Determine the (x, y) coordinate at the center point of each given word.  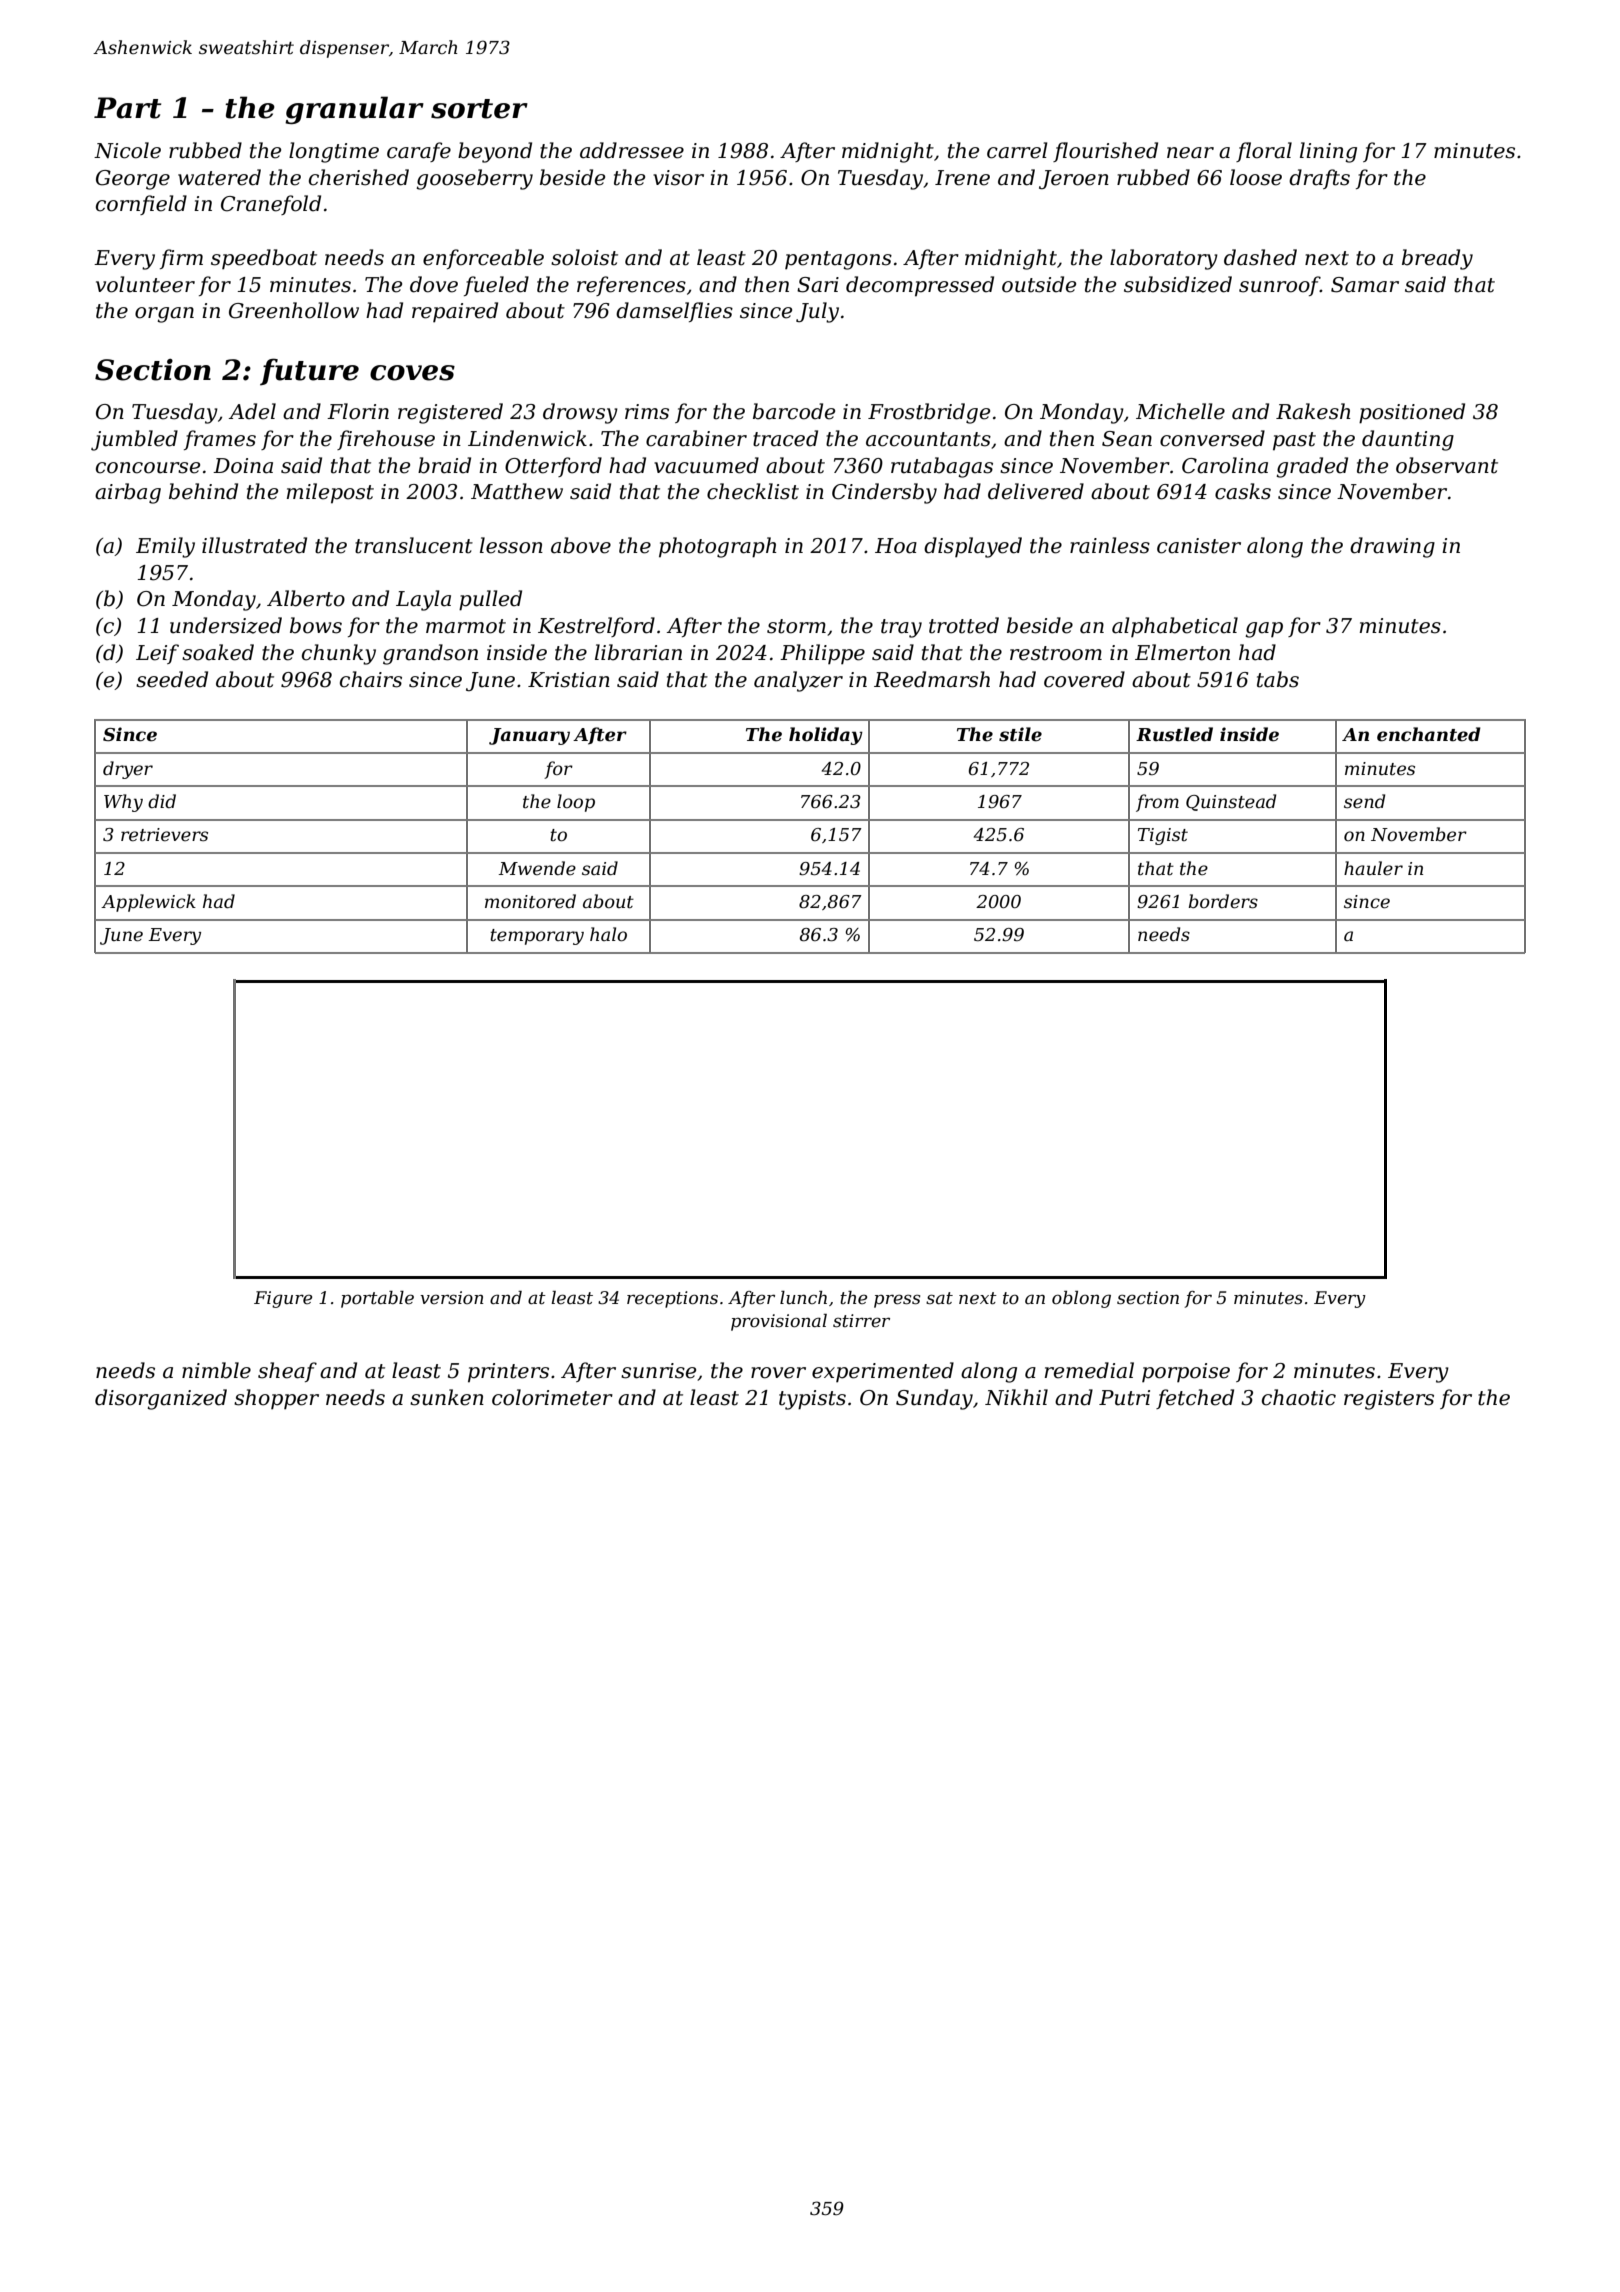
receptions (672, 1299)
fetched (1195, 1399)
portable (377, 1299)
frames (220, 440)
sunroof (1279, 286)
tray (901, 628)
